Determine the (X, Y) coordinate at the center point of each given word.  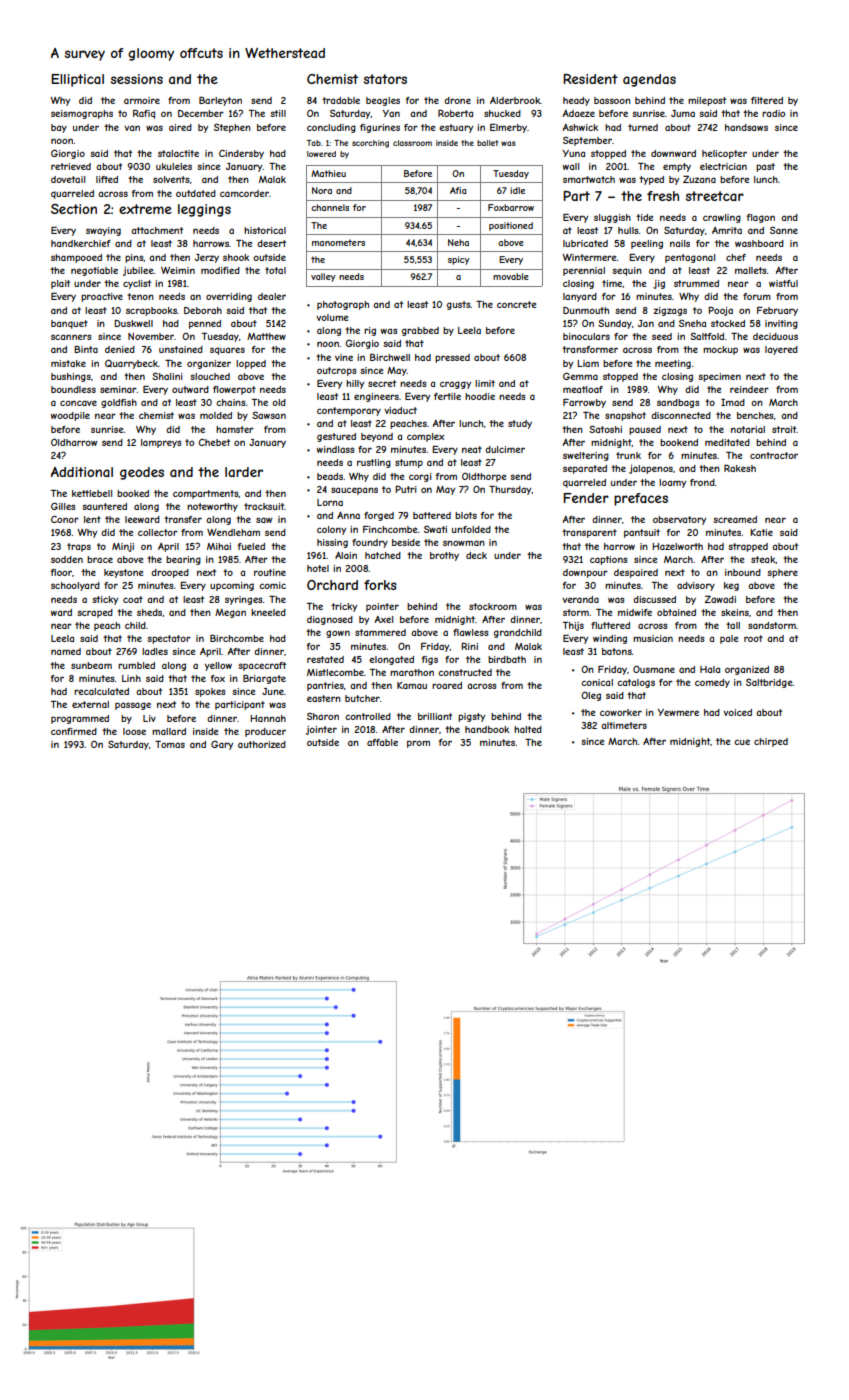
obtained (676, 612)
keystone (123, 573)
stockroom (493, 606)
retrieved (71, 166)
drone (457, 100)
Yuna (573, 153)
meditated (727, 442)
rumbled (136, 665)
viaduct (400, 410)
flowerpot (234, 390)
